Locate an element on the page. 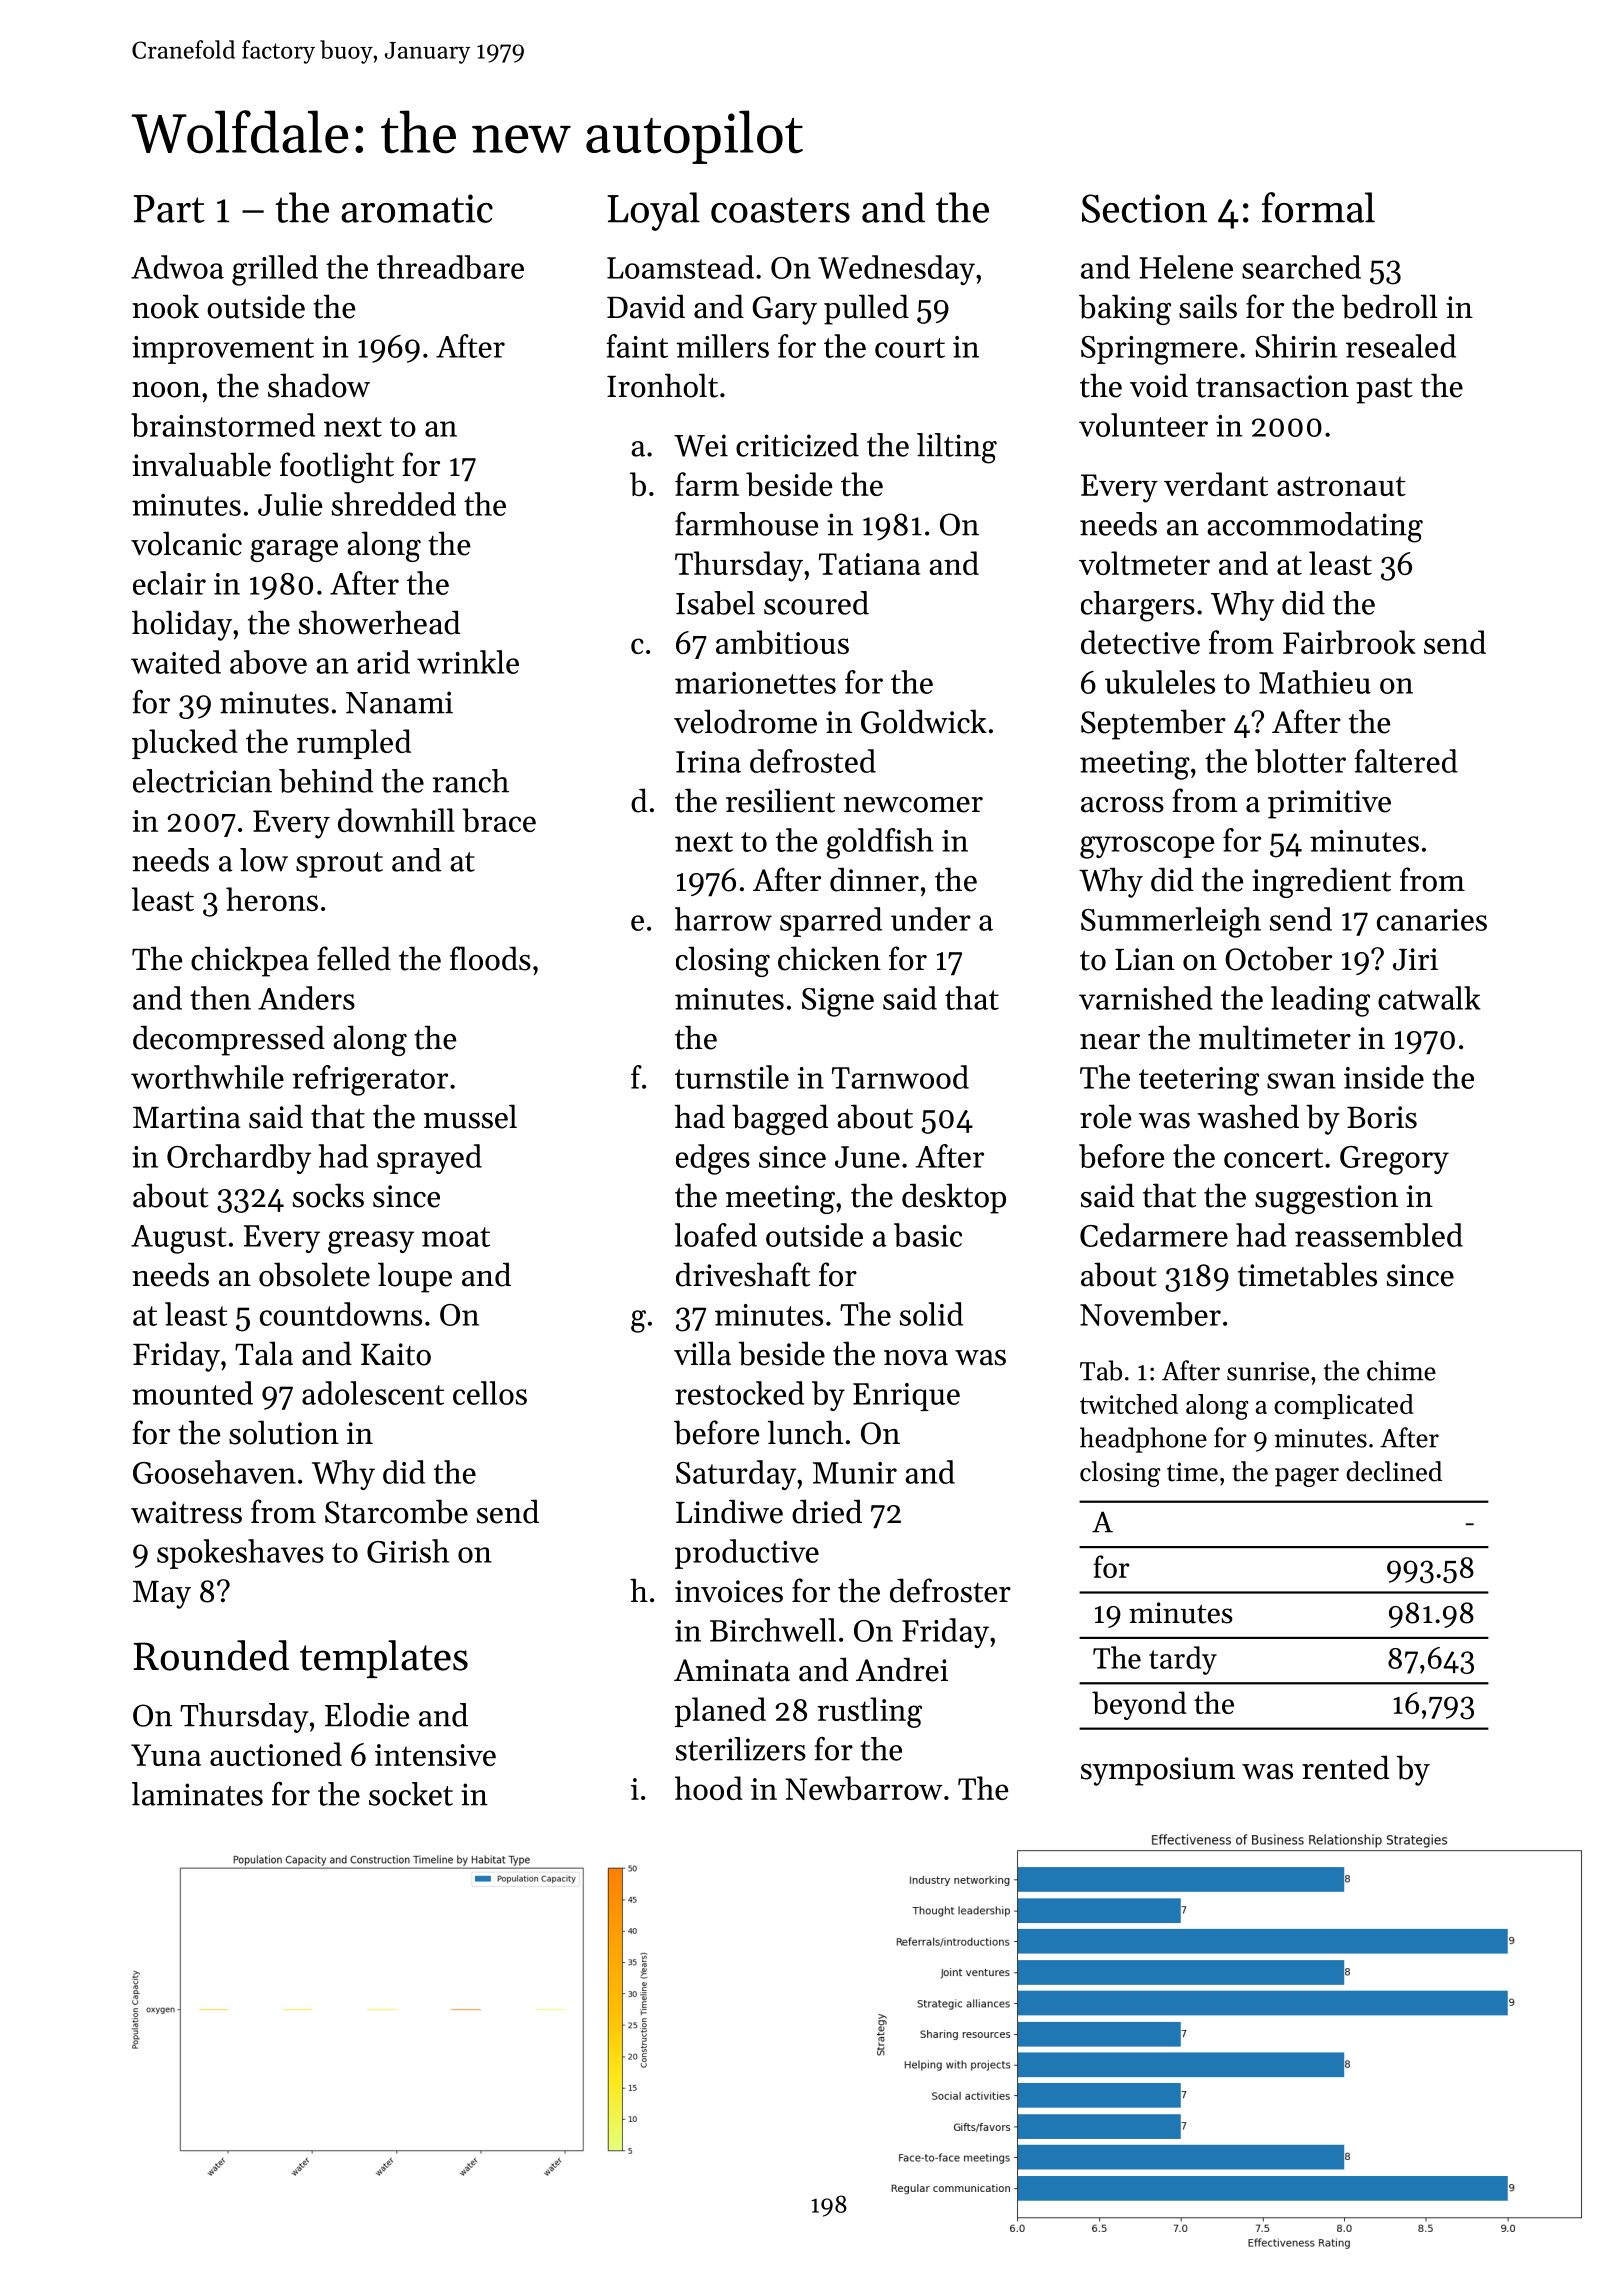  hood is located at coordinates (709, 1788).
